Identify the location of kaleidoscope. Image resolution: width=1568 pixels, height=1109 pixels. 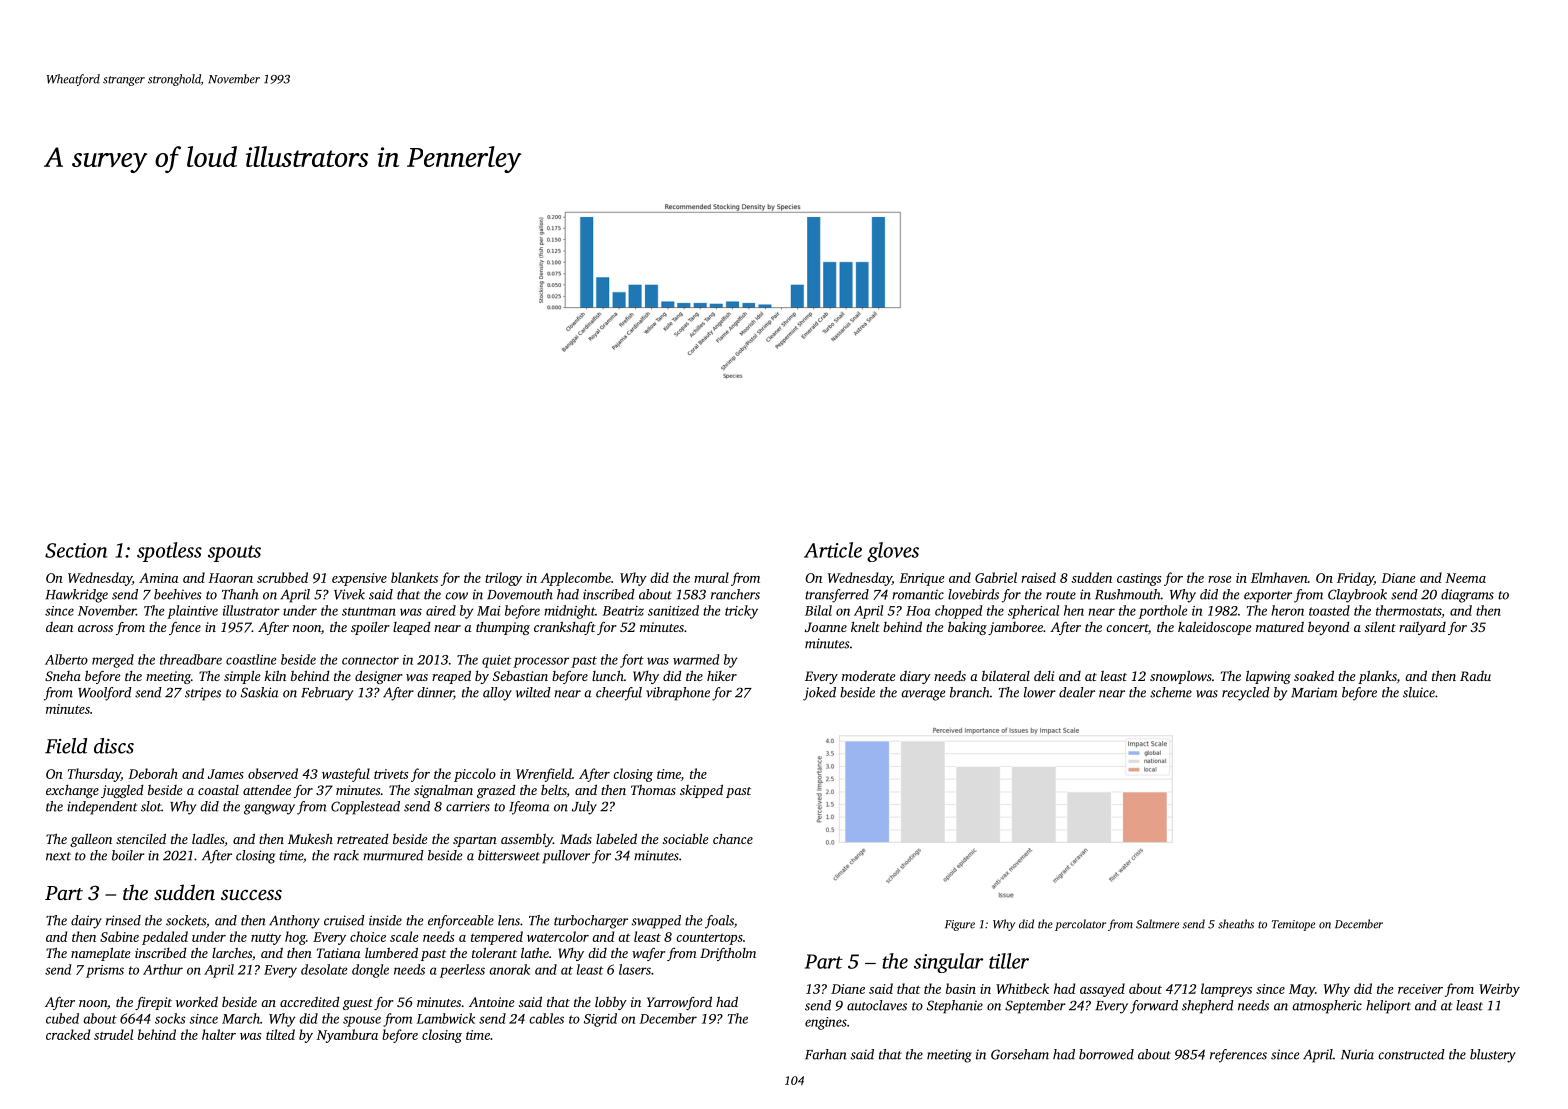
(1215, 628).
